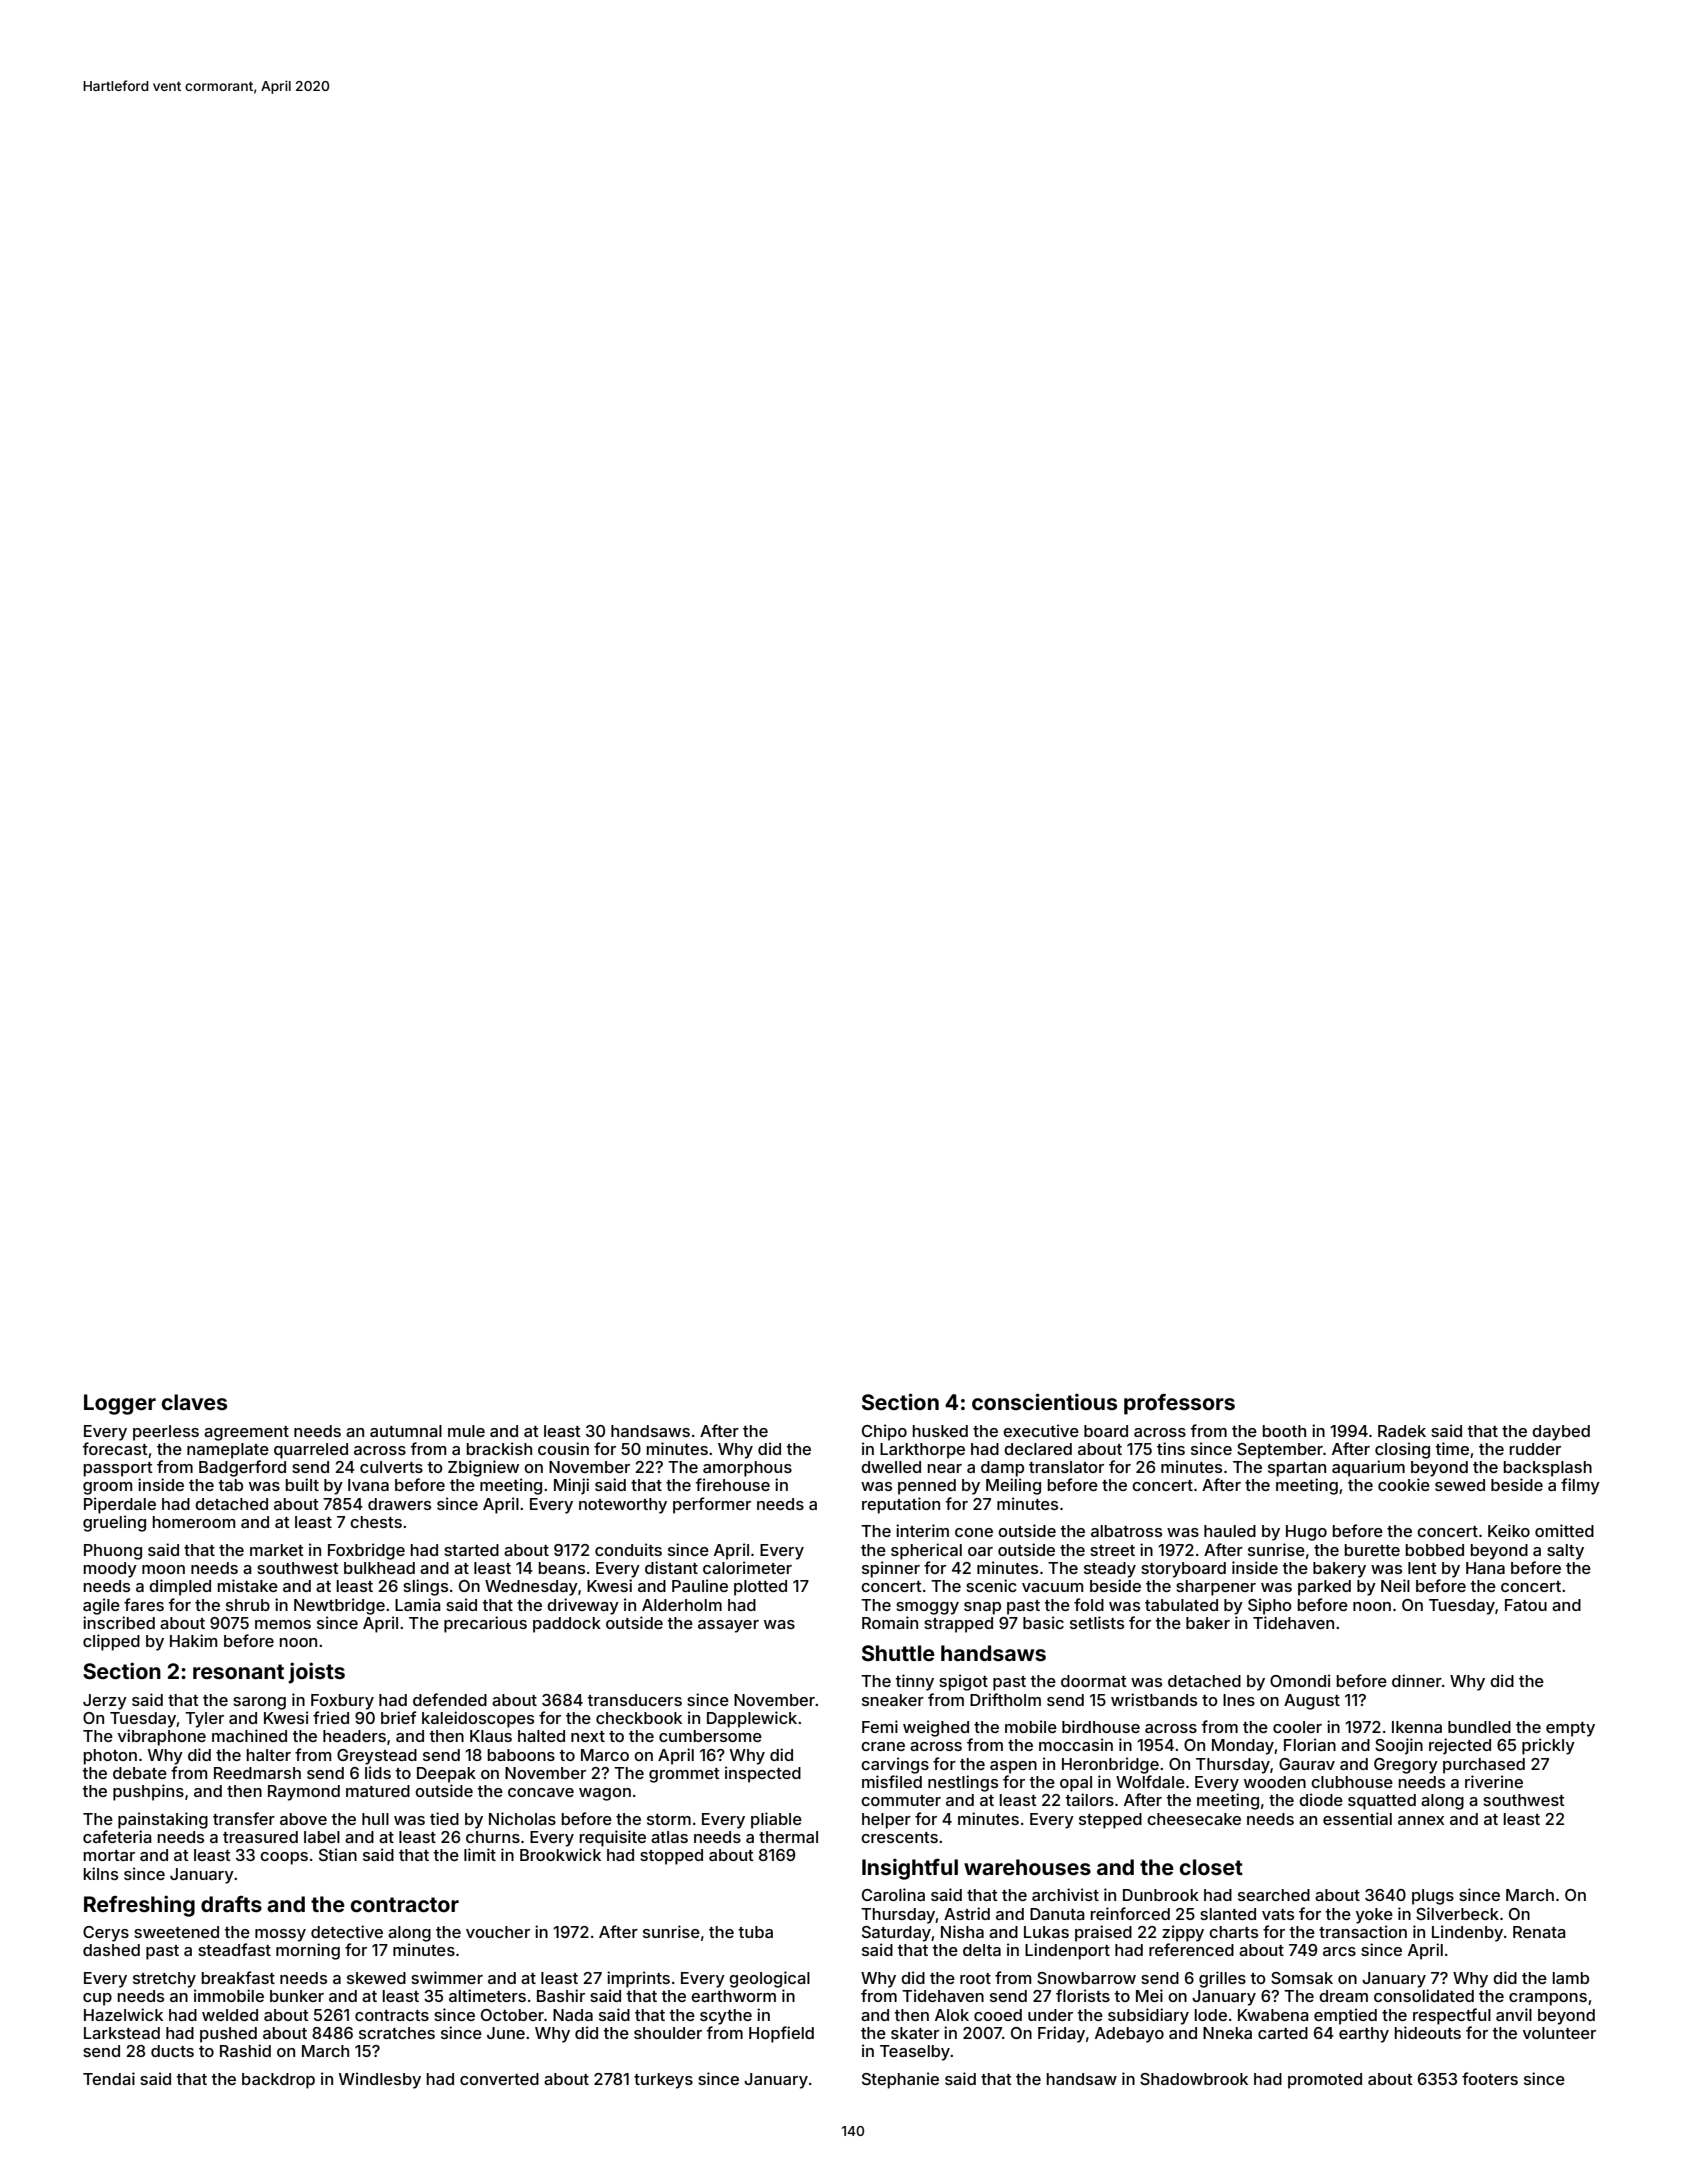 This document has height=2178, width=1683. What do you see at coordinates (1284, 1431) in the document?
I see `booth` at bounding box center [1284, 1431].
